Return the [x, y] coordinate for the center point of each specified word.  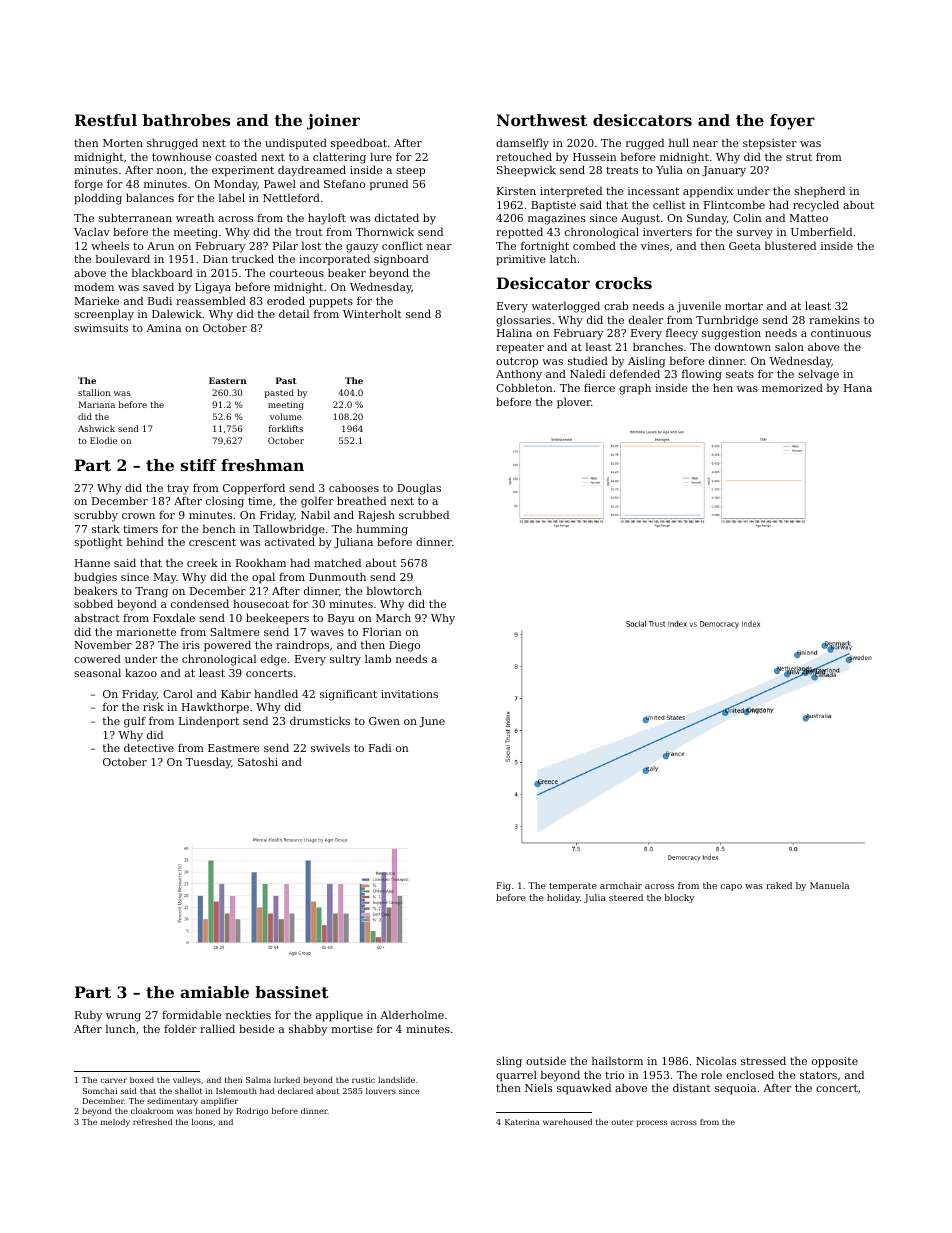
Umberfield [821, 231]
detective [149, 747]
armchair [621, 885]
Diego [404, 646]
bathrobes [186, 120]
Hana [858, 388]
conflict [402, 245]
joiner [333, 122]
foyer [792, 122]
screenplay [104, 315]
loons [202, 1122]
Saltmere [235, 631]
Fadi [380, 747]
